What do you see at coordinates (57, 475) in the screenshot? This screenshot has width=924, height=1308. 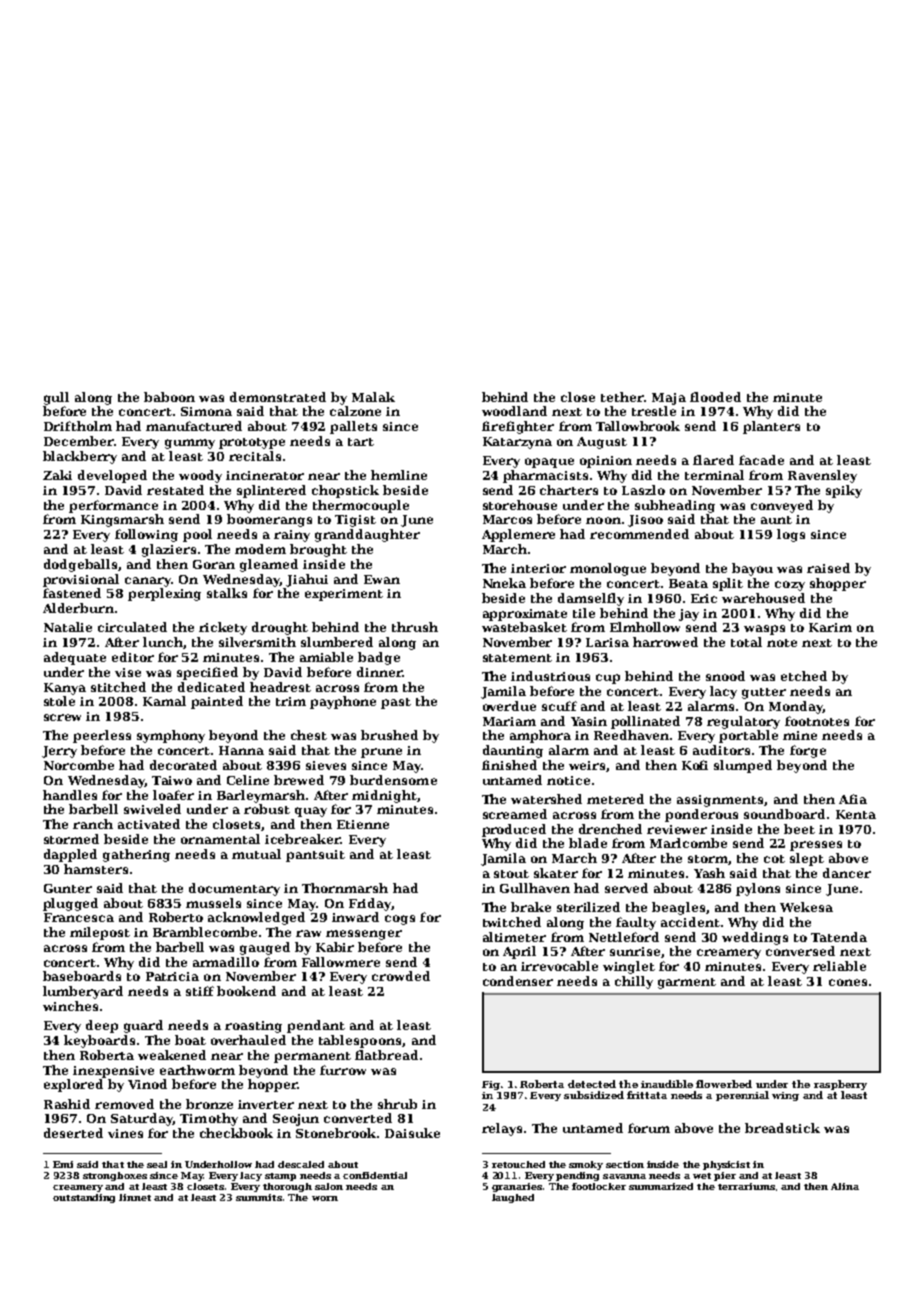 I see `Zaki` at bounding box center [57, 475].
